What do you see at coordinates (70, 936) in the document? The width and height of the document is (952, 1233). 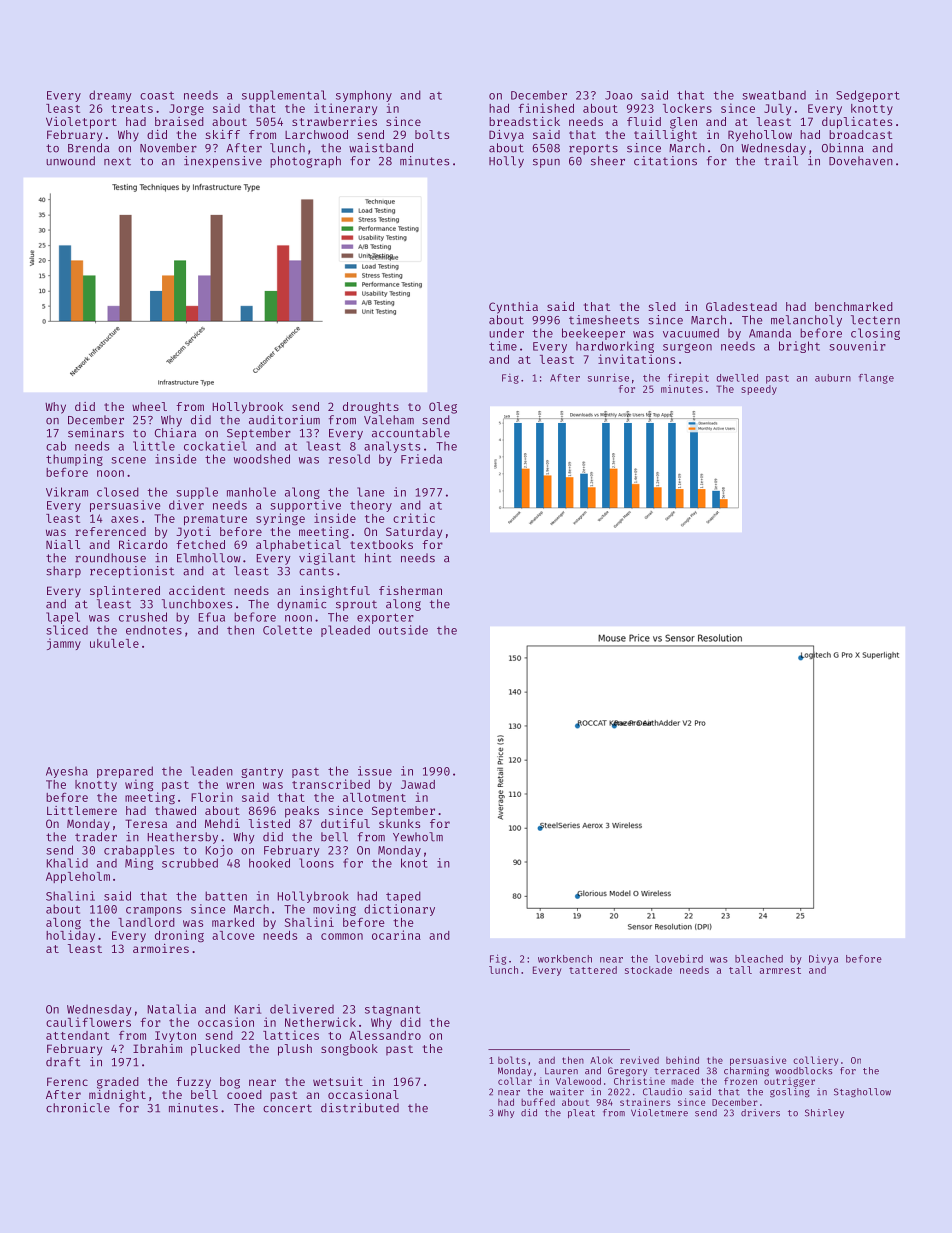 I see `holiday` at bounding box center [70, 936].
